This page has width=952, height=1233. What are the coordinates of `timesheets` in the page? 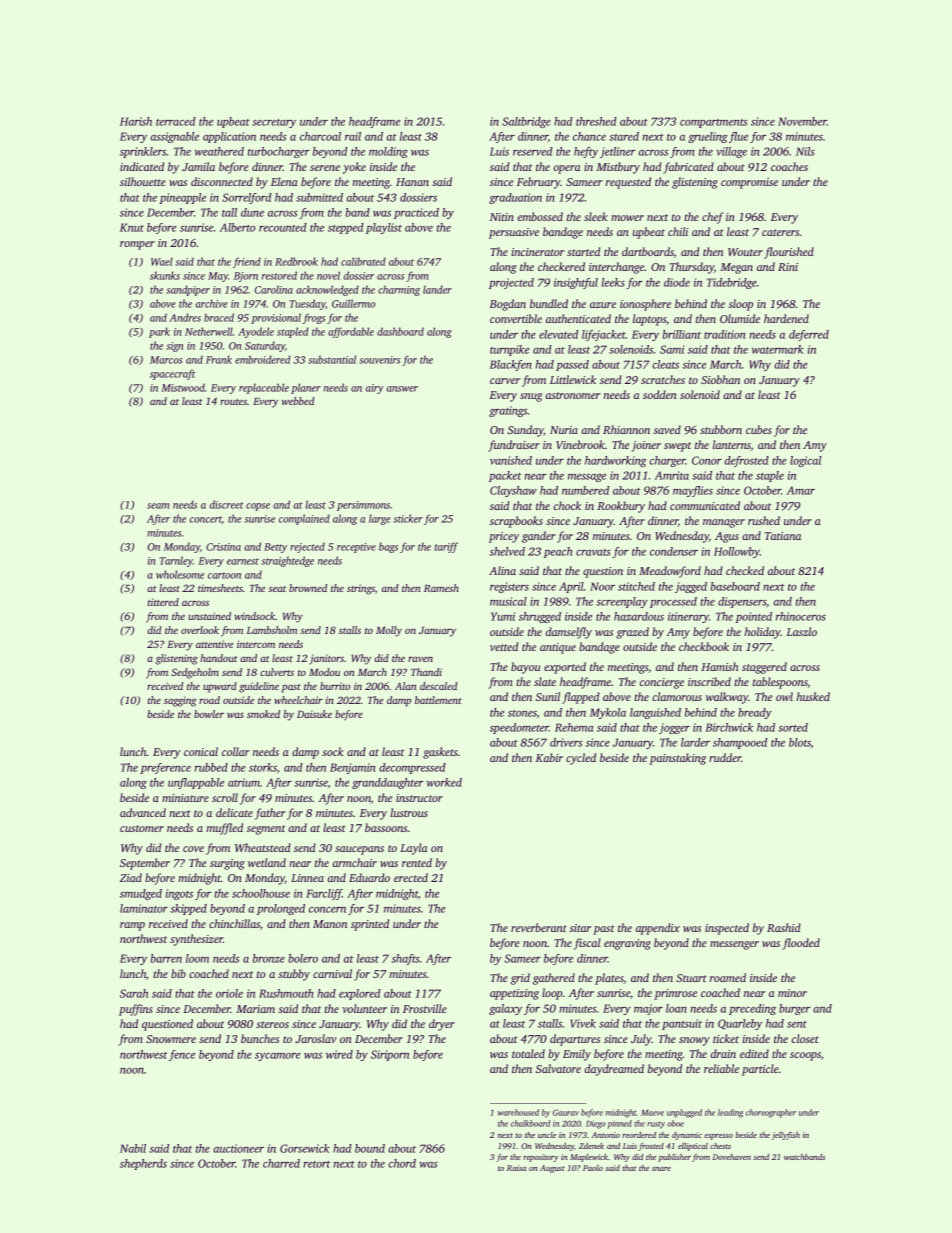 It's located at (220, 588).
